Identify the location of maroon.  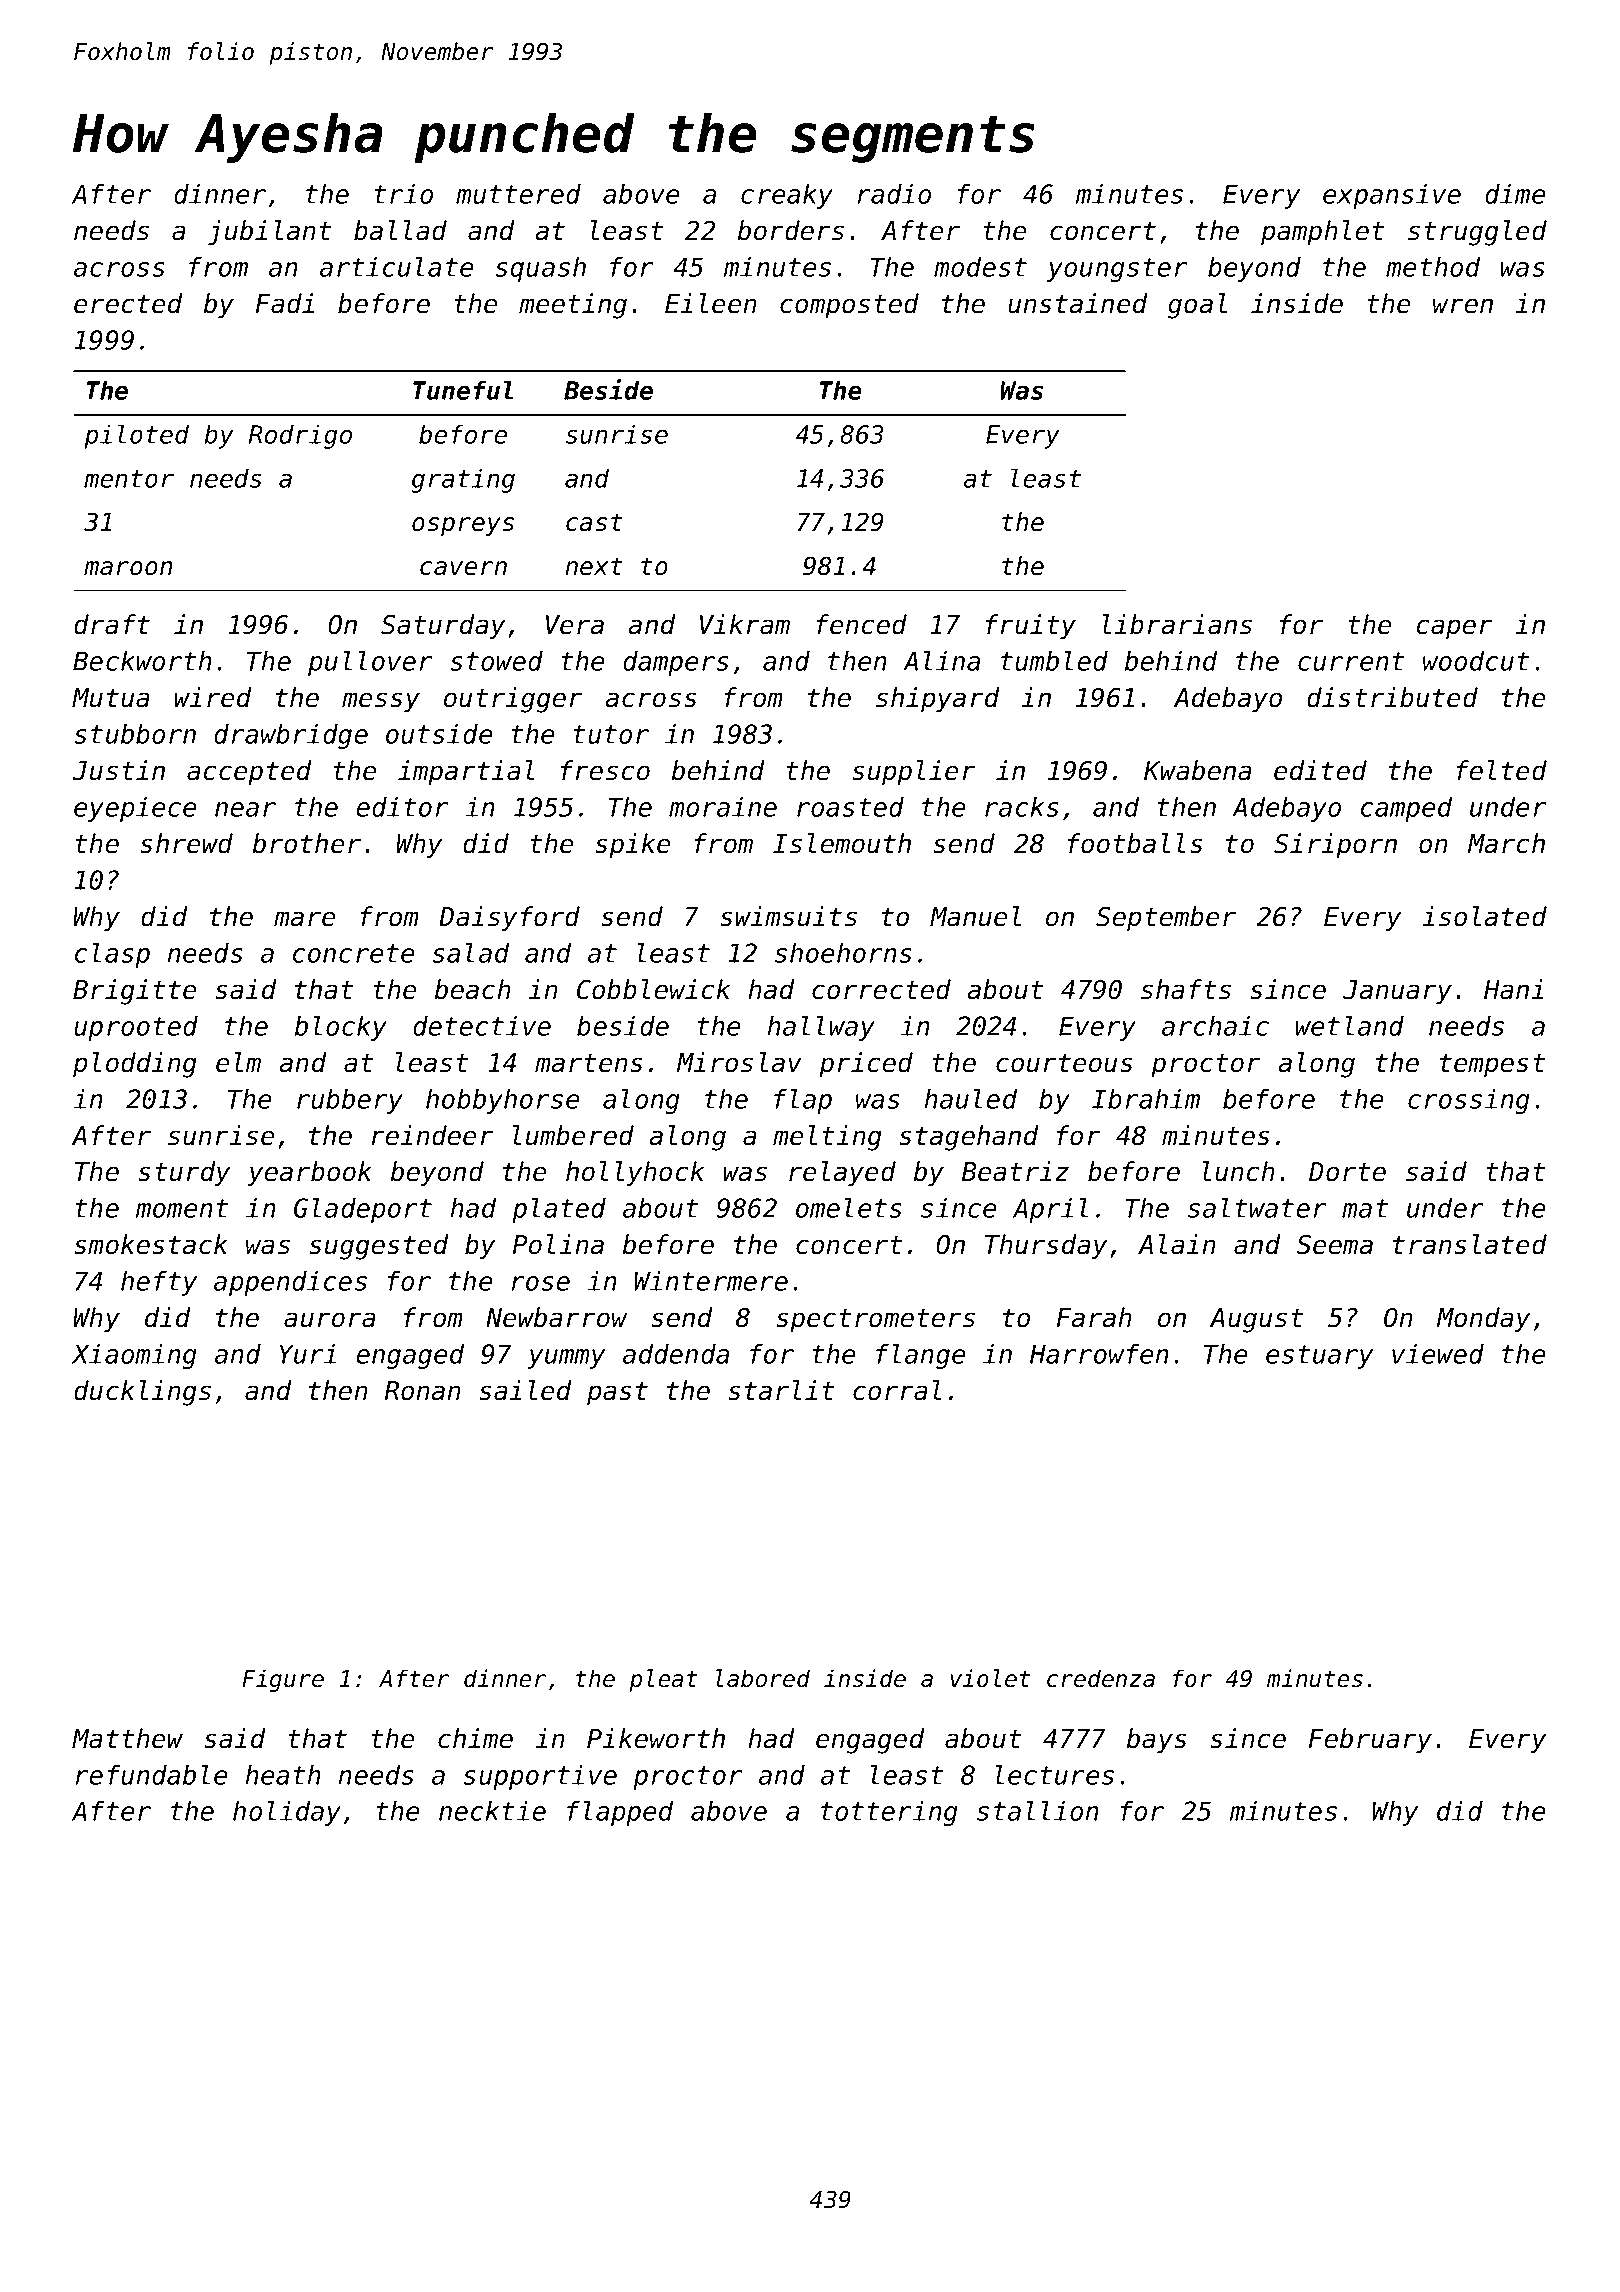
(128, 568).
